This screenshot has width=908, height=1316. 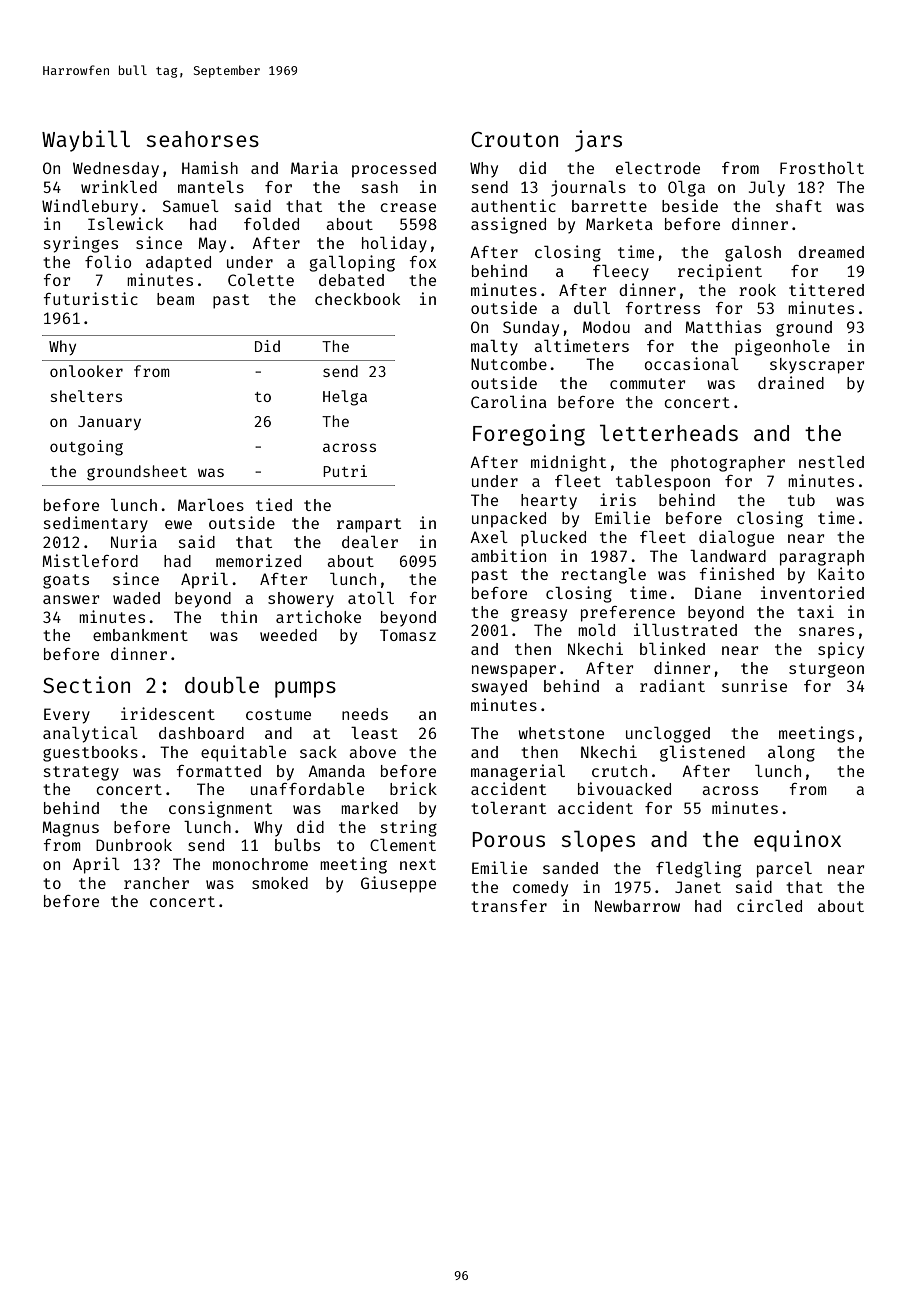 What do you see at coordinates (220, 809) in the screenshot?
I see `consignment` at bounding box center [220, 809].
